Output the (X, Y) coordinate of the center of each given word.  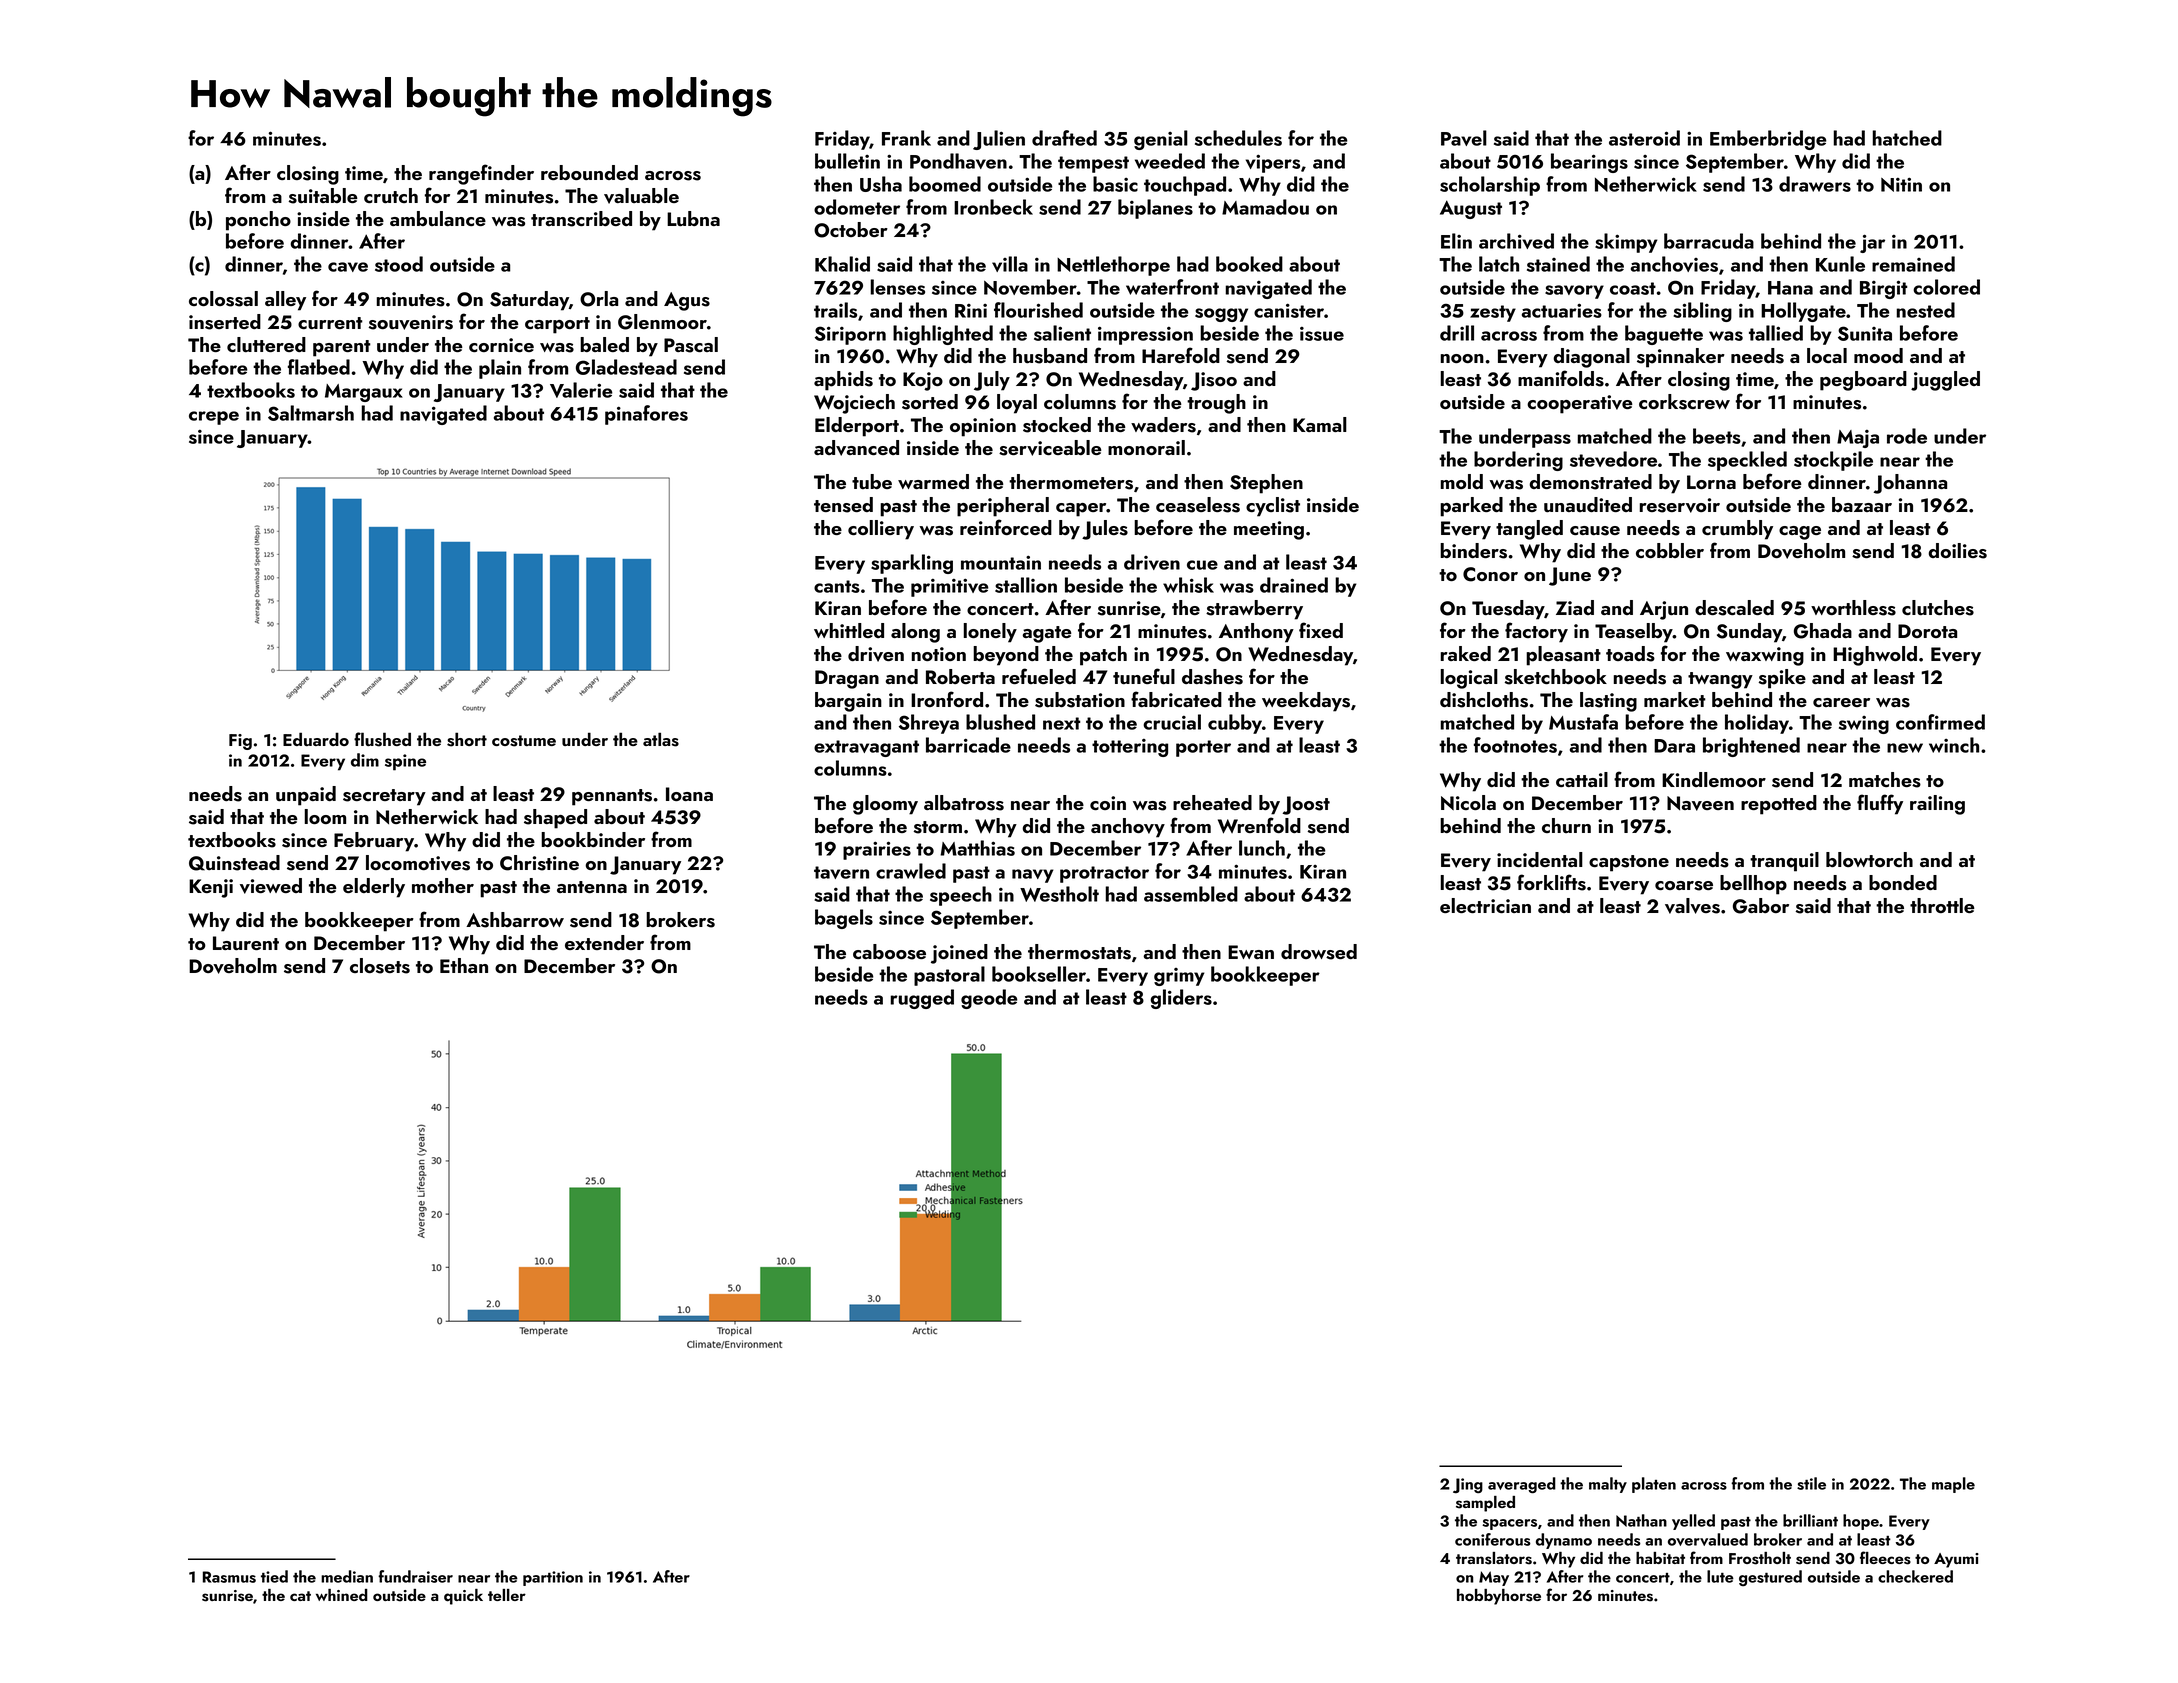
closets (380, 966)
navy (1033, 876)
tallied (1776, 333)
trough (1216, 404)
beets (1717, 436)
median (347, 1576)
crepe (214, 418)
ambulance (438, 218)
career (1841, 702)
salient (1062, 333)
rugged (922, 999)
